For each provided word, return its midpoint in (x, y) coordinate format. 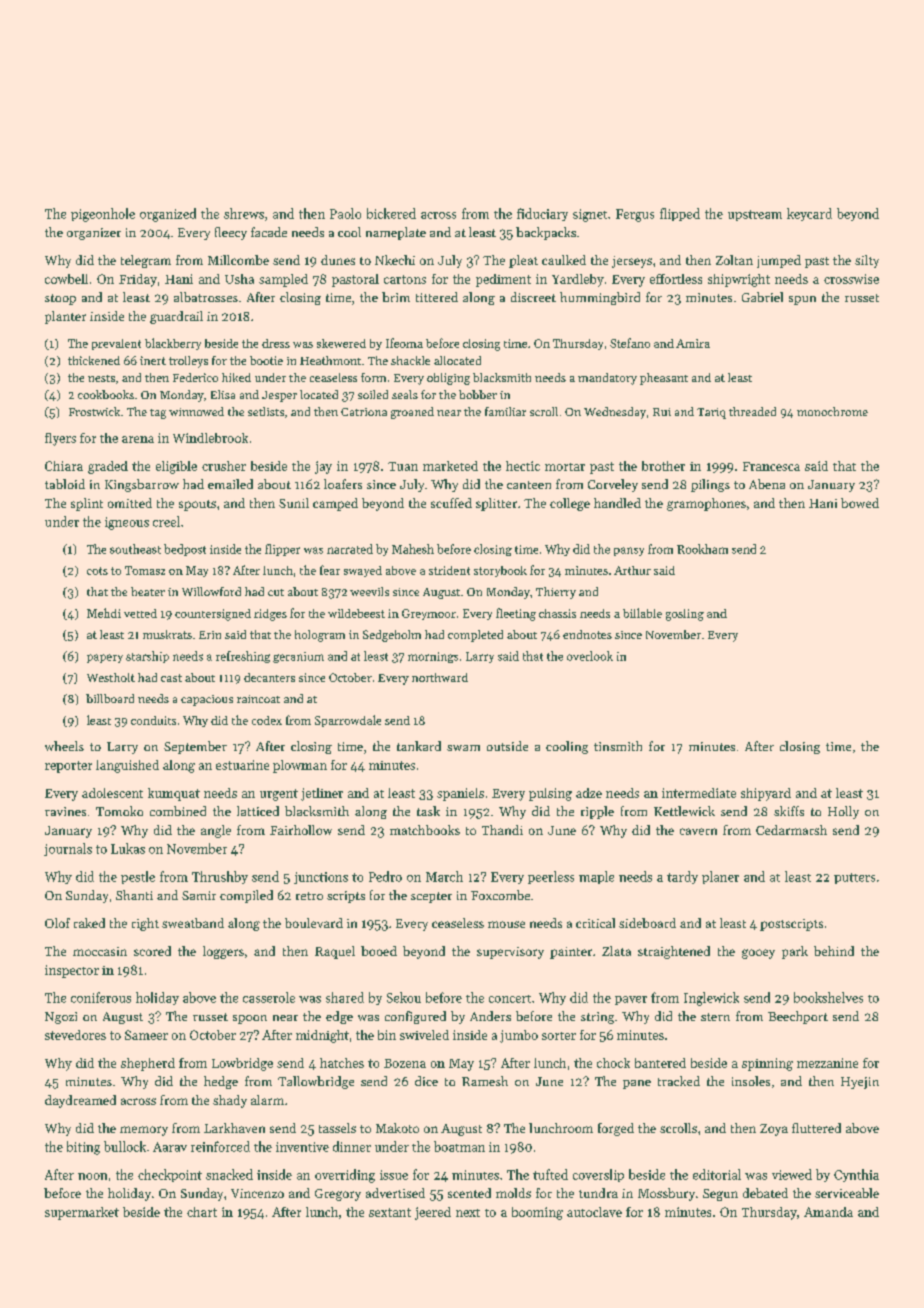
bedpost (185, 550)
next (468, 1213)
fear (330, 570)
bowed (860, 503)
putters (854, 878)
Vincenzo (257, 1193)
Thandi (502, 830)
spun (802, 300)
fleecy (231, 233)
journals (68, 849)
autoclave (594, 1212)
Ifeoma (404, 343)
